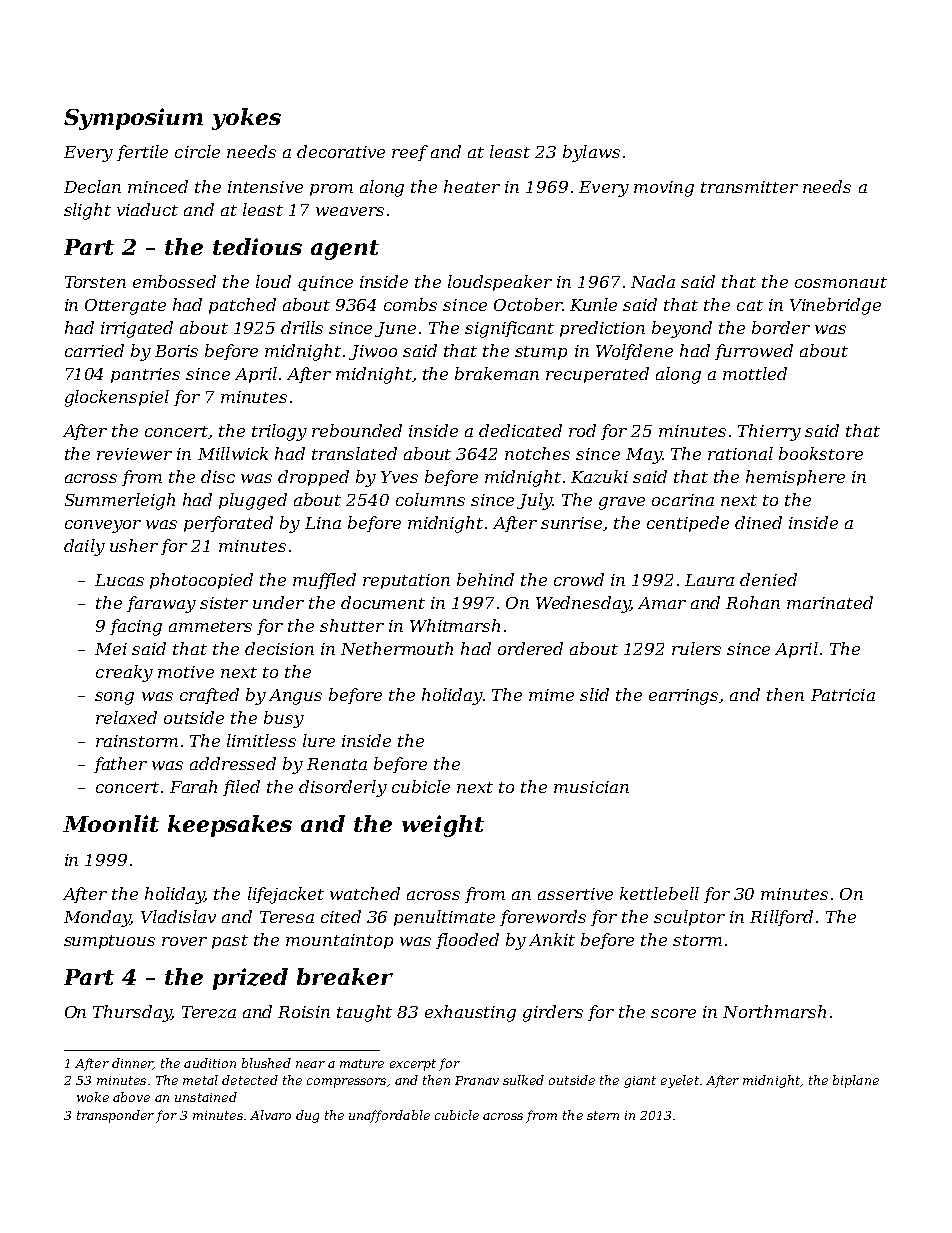 This screenshot has height=1233, width=952. Describe the element at coordinates (749, 187) in the screenshot. I see `transmitter` at that location.
